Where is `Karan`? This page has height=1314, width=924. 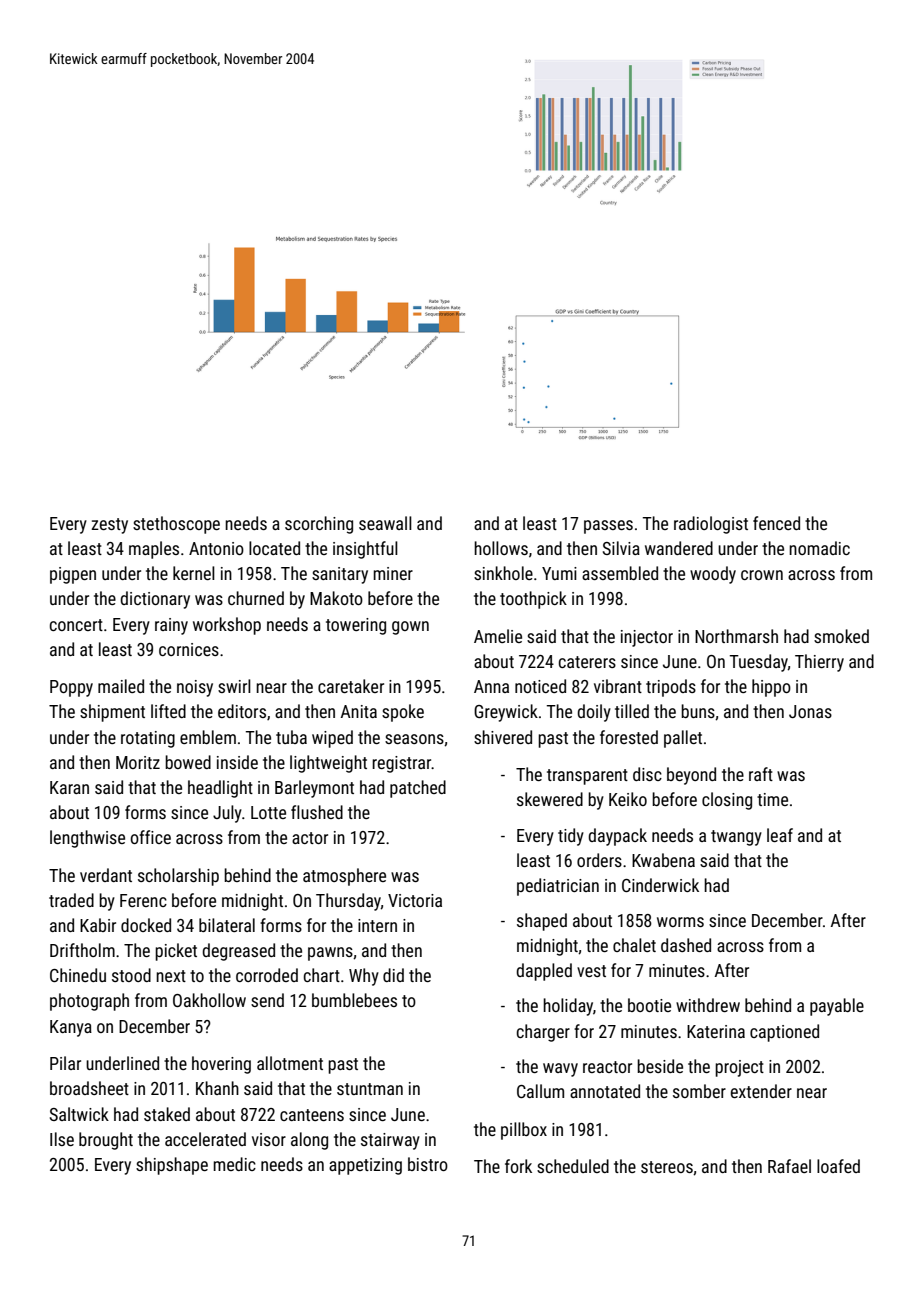 Karan is located at coordinates (69, 787).
